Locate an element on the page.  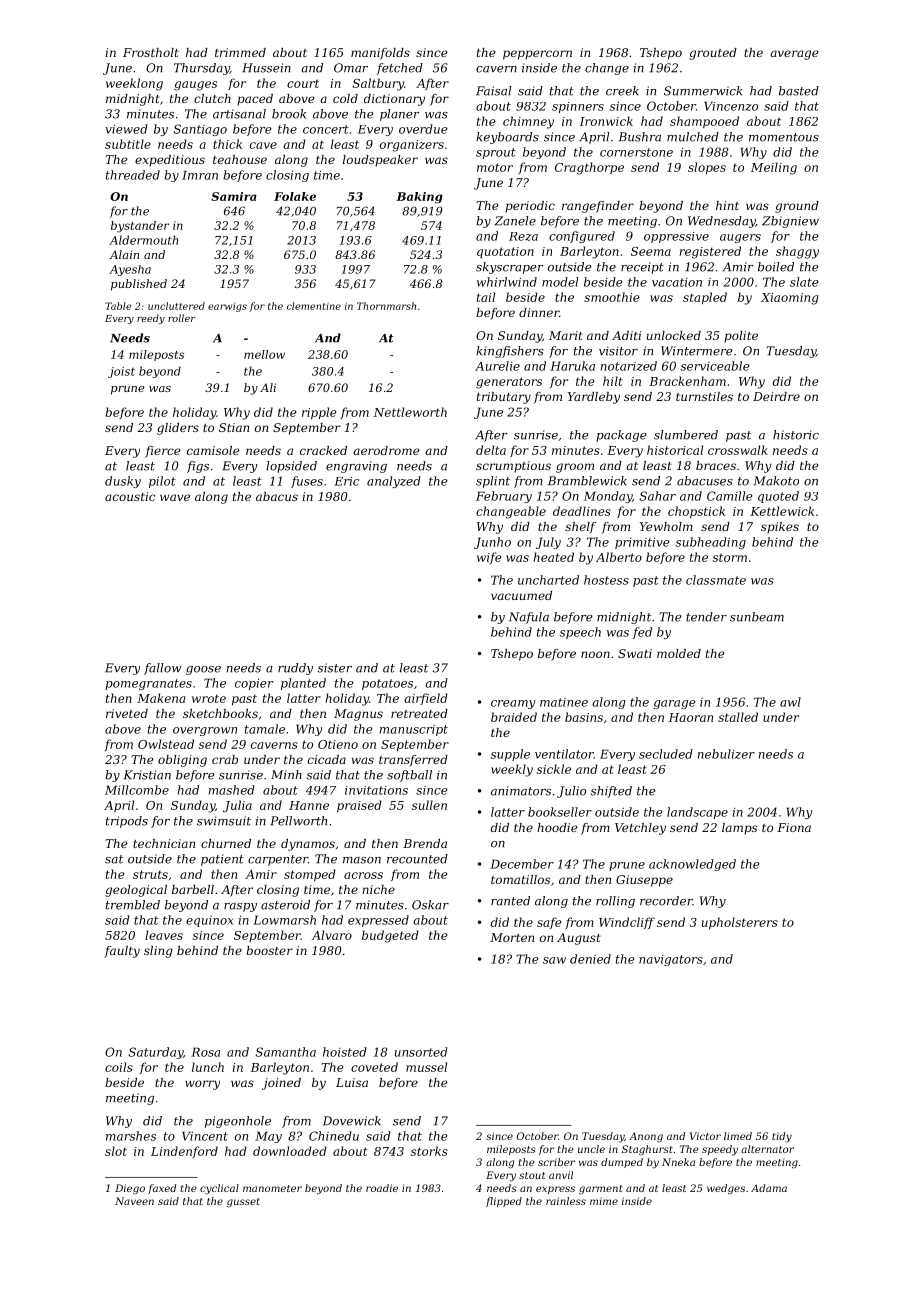
faxed is located at coordinates (162, 1189).
